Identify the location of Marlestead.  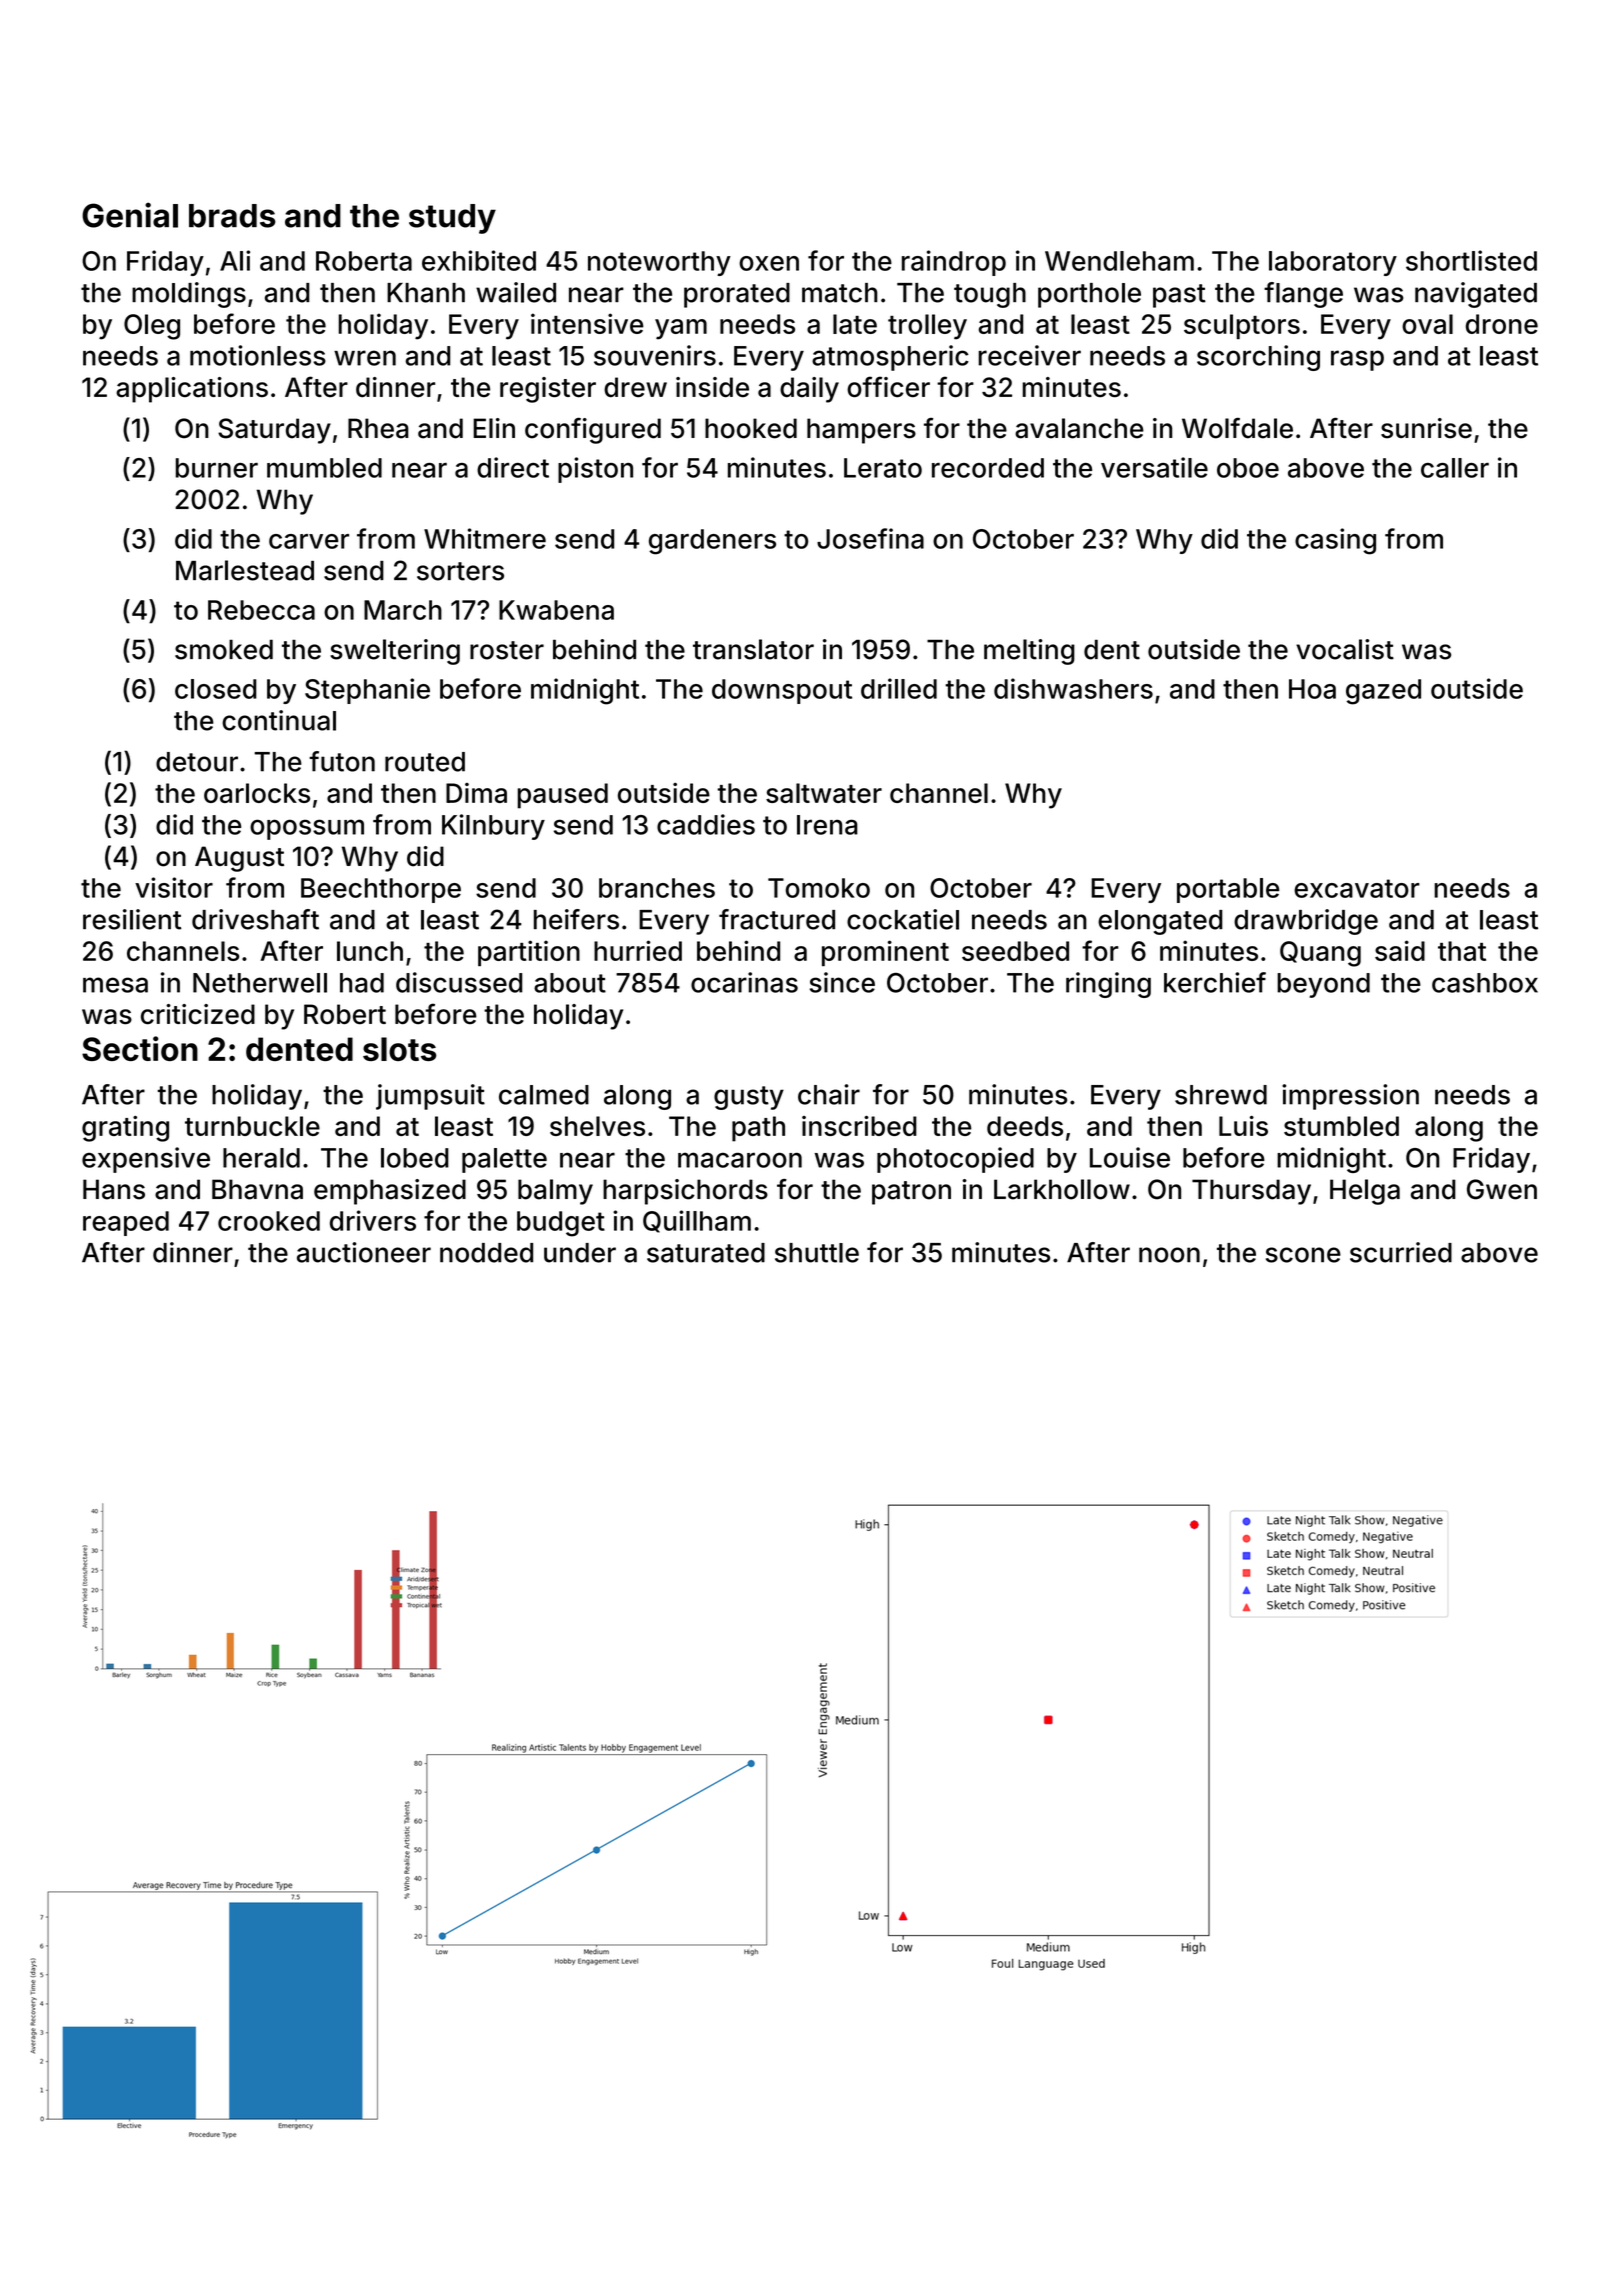
(245, 570).
